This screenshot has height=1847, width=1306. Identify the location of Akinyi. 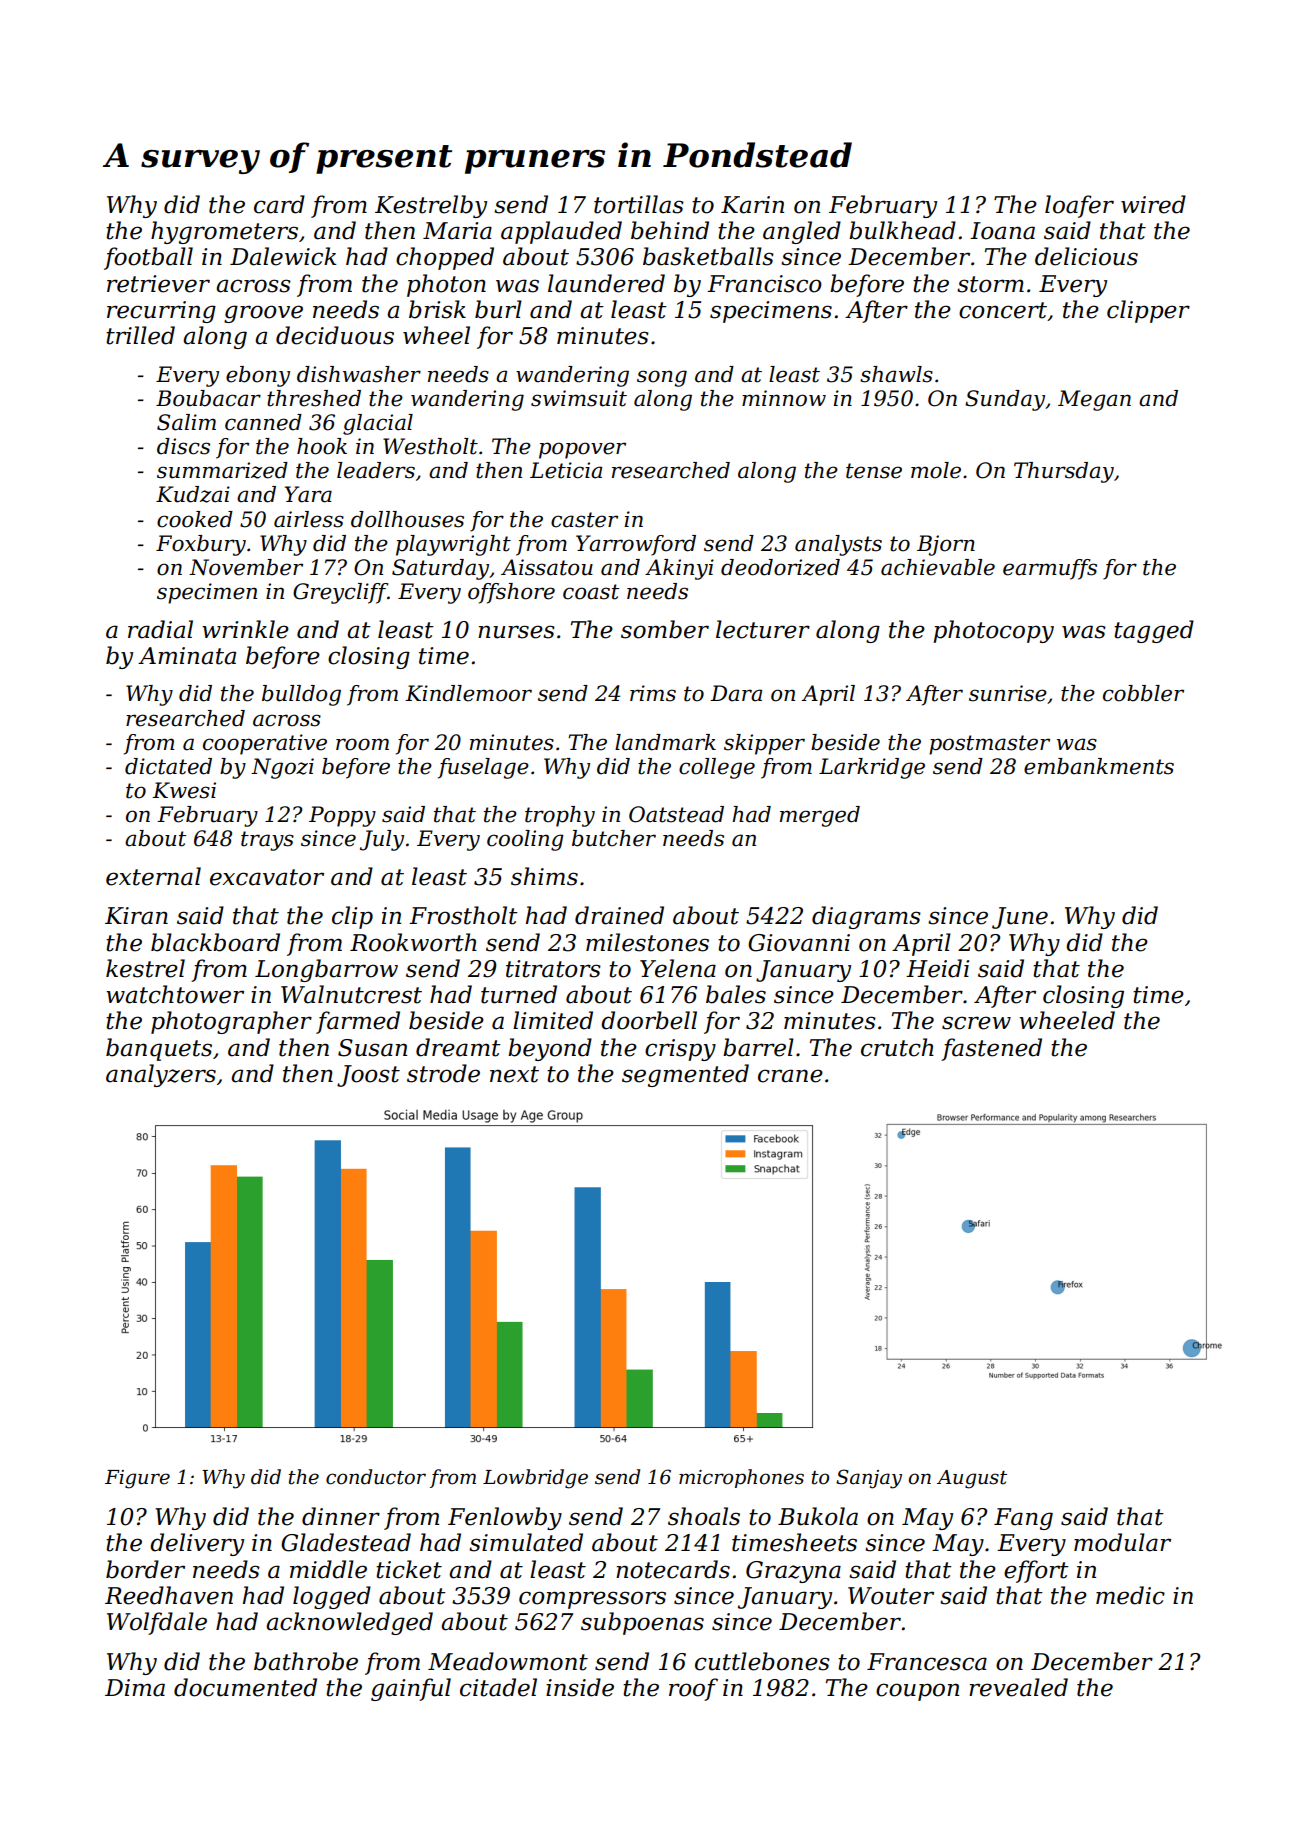
(679, 569).
